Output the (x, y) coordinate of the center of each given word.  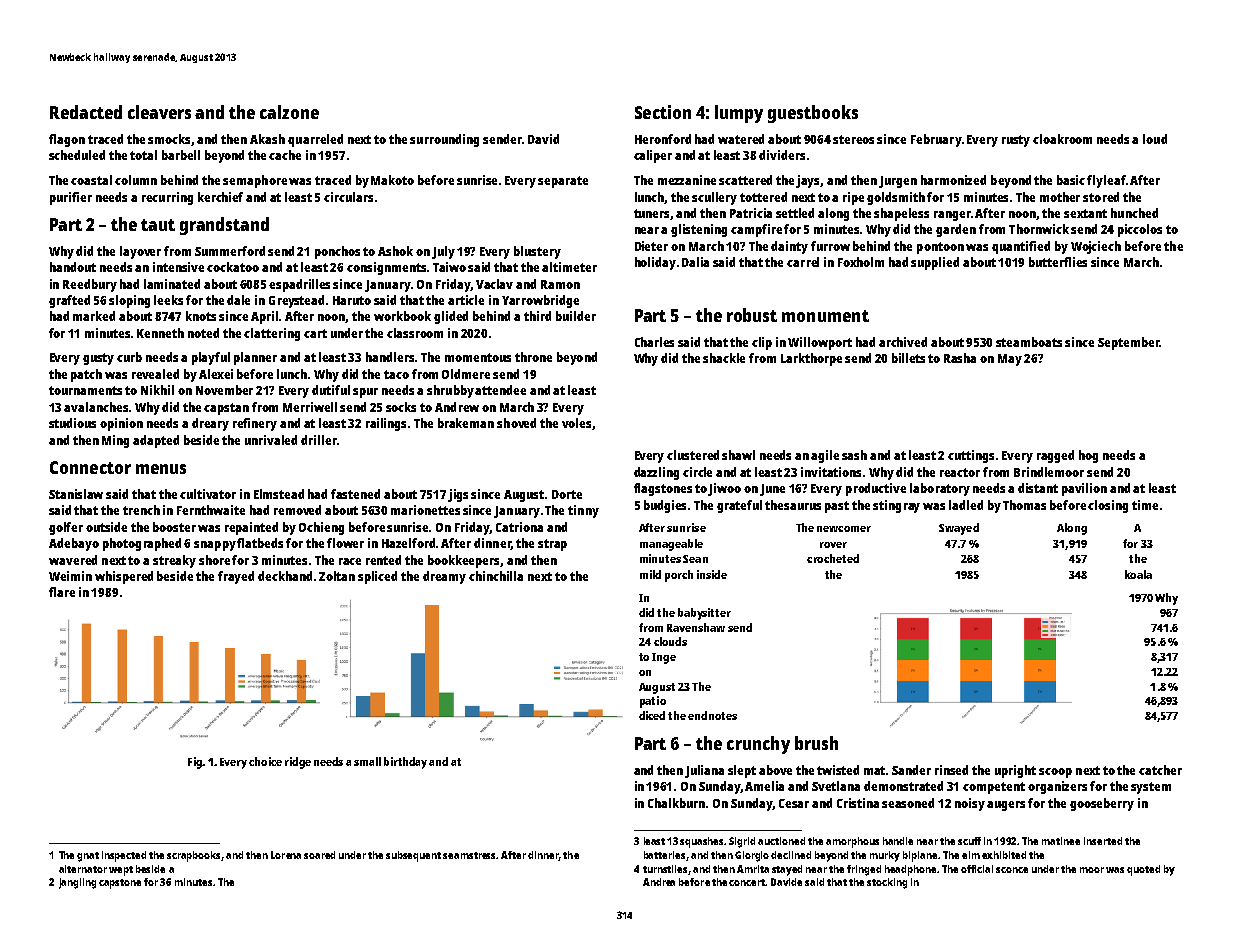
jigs (458, 495)
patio (653, 702)
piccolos (1140, 230)
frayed (236, 577)
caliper (653, 156)
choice (265, 761)
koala (1138, 574)
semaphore (255, 181)
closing (1108, 506)
